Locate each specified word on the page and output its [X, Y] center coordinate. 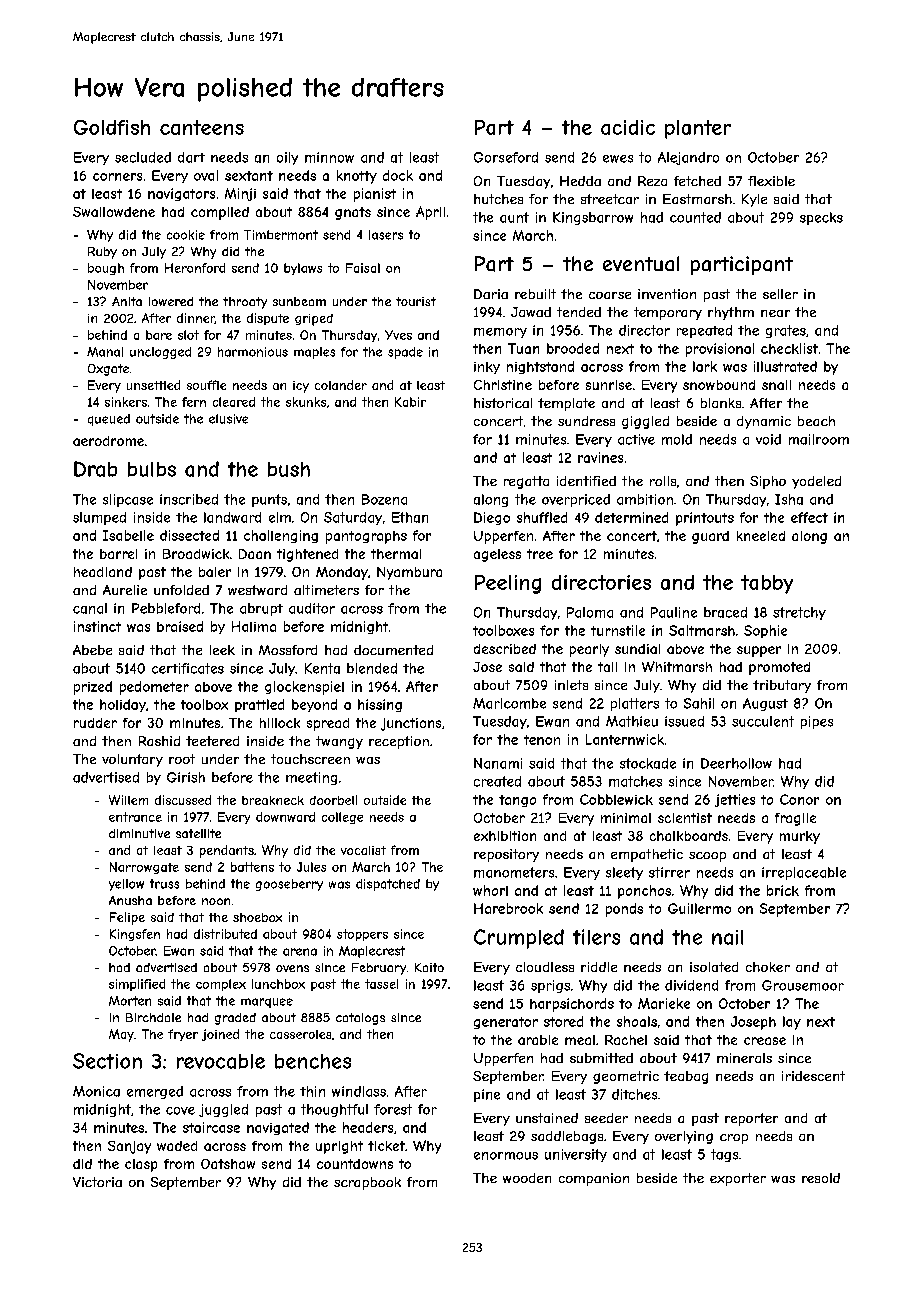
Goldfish [112, 127]
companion [594, 1179]
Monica [96, 1091]
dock [398, 175]
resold [821, 1178]
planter [698, 129]
